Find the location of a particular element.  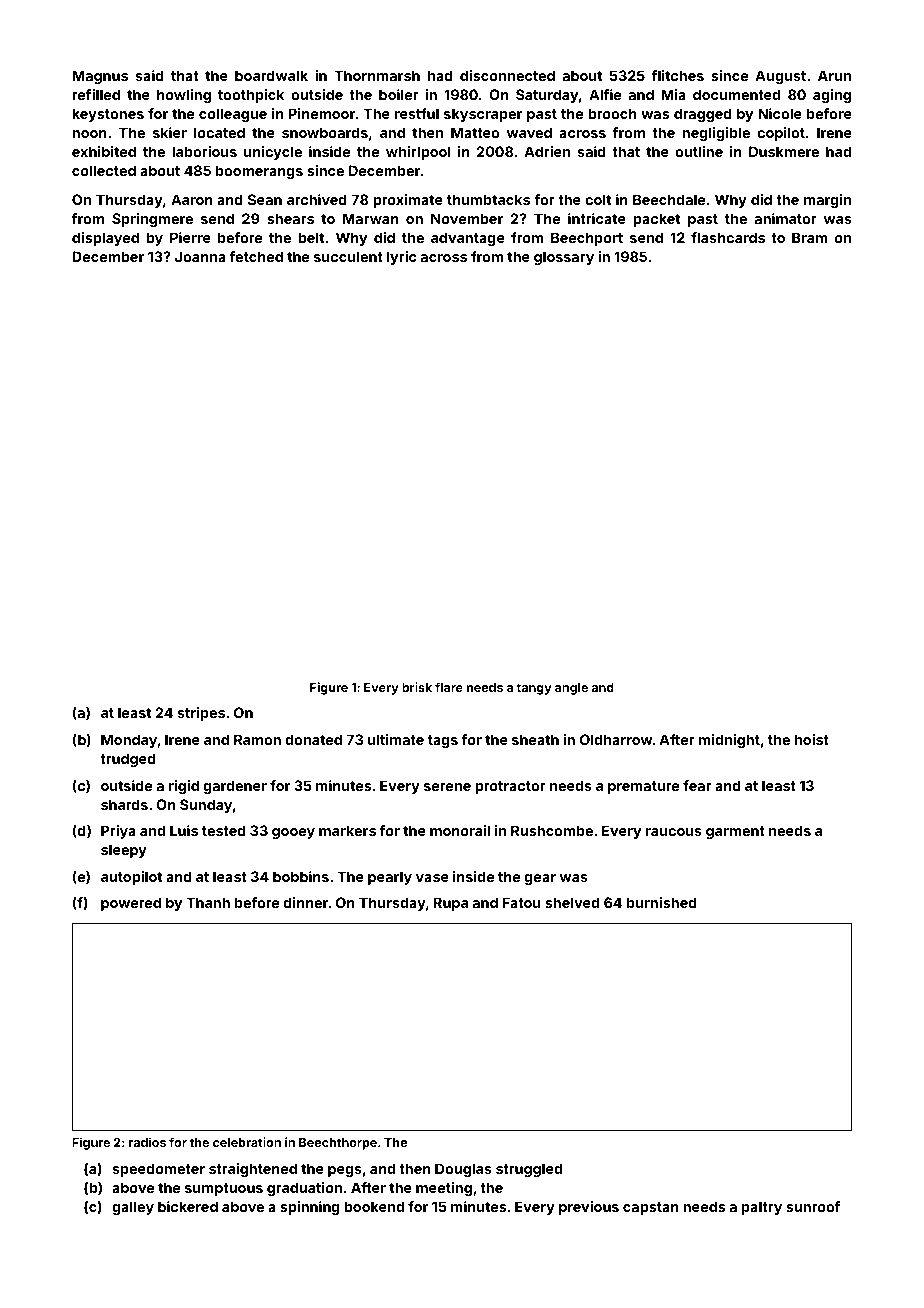

paltry is located at coordinates (762, 1208).
